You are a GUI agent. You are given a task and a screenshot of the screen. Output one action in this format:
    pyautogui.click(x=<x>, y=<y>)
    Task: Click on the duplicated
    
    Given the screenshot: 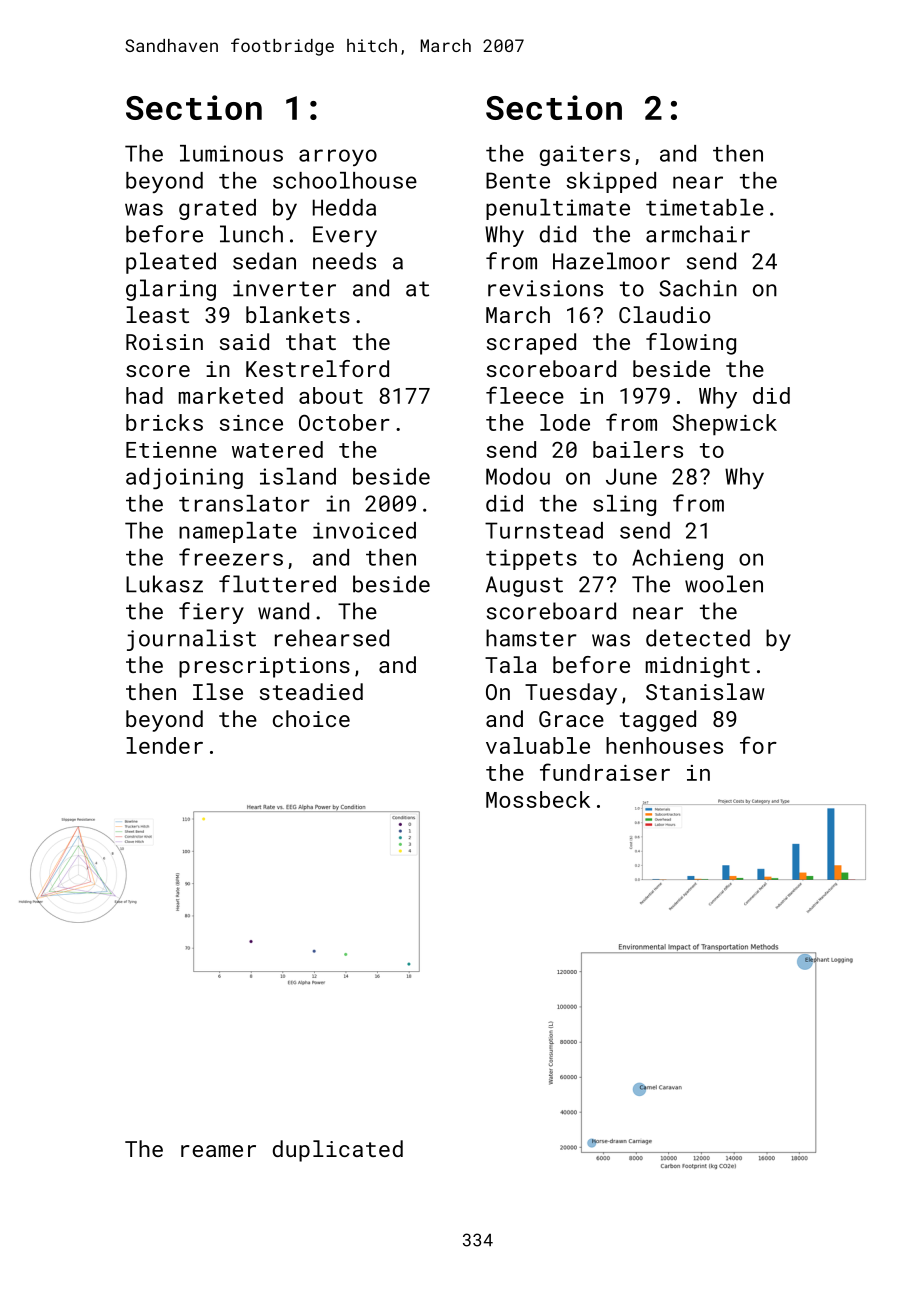 What is the action you would take?
    pyautogui.click(x=338, y=1151)
